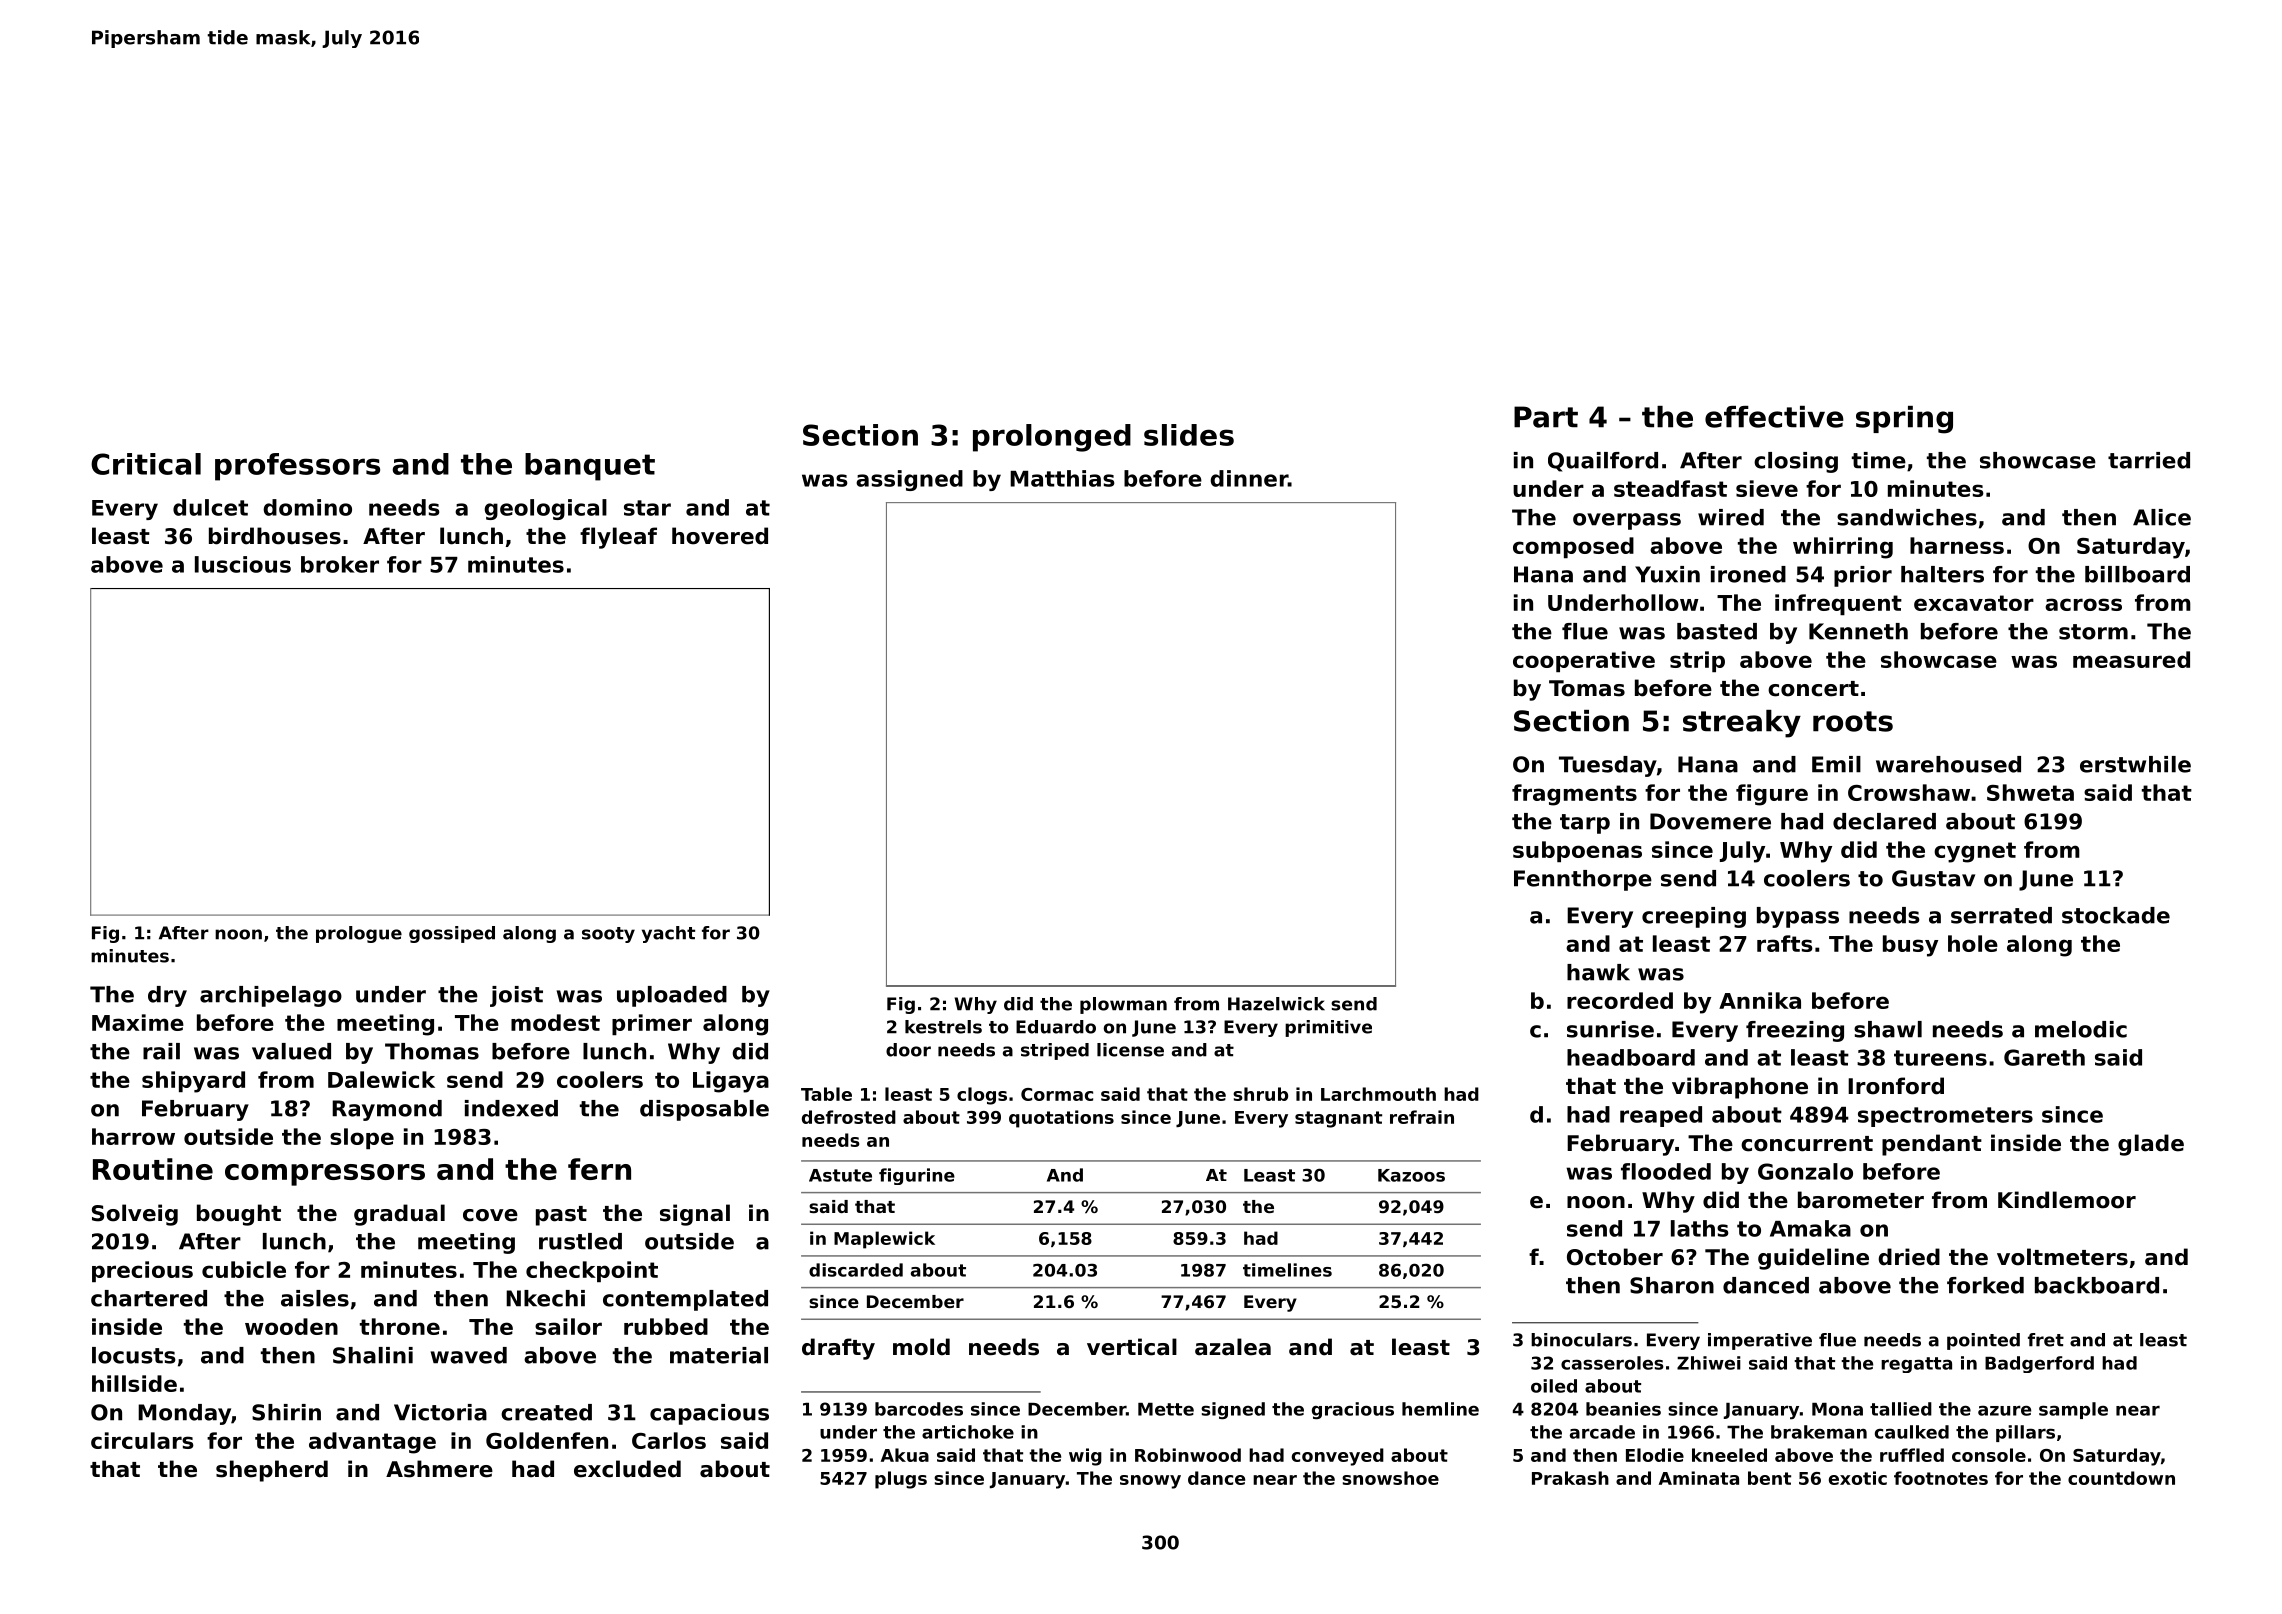 The height and width of the screenshot is (1614, 2282). What do you see at coordinates (1760, 1341) in the screenshot?
I see `imperative` at bounding box center [1760, 1341].
